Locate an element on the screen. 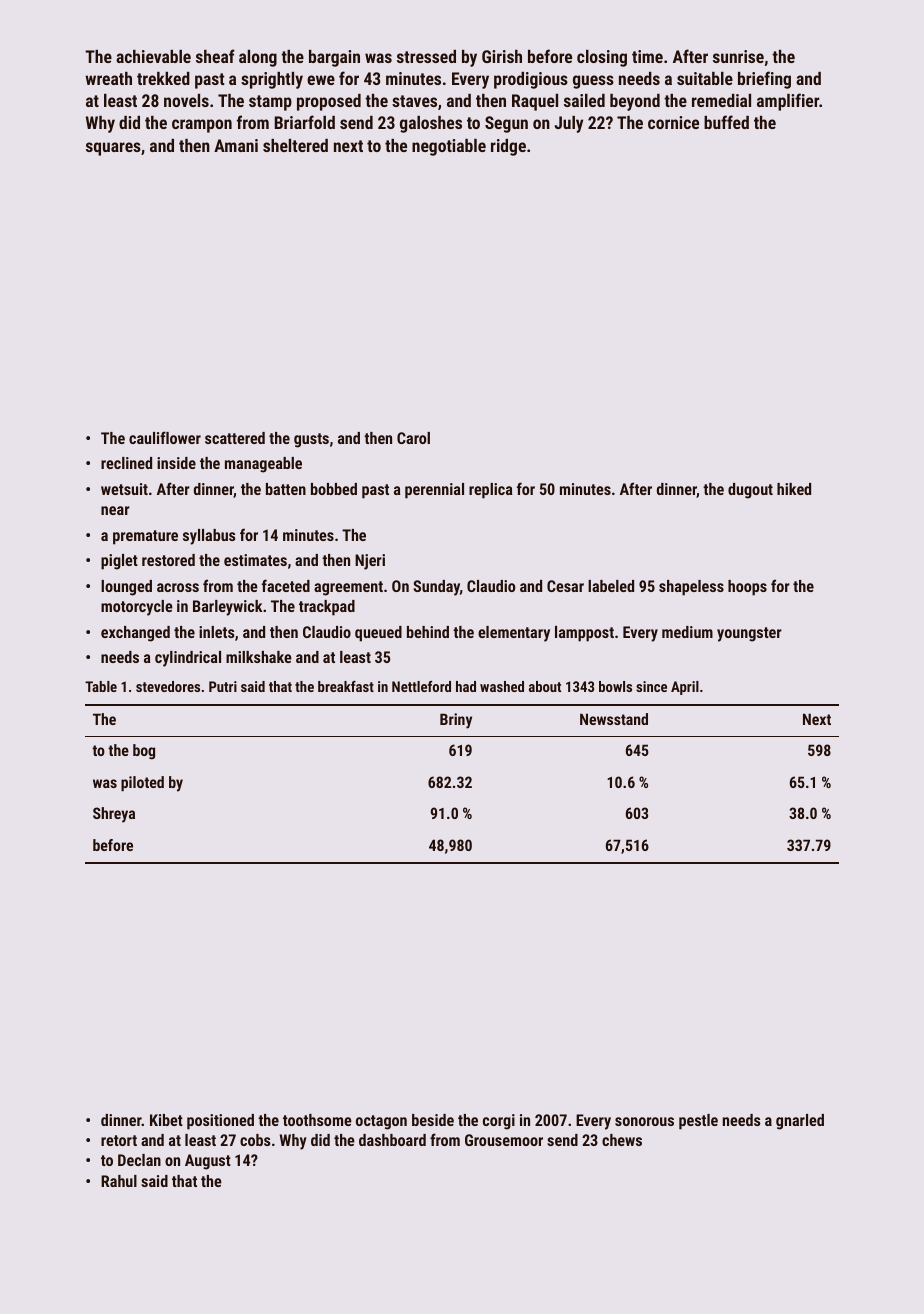 The height and width of the screenshot is (1314, 924). bog is located at coordinates (144, 752).
